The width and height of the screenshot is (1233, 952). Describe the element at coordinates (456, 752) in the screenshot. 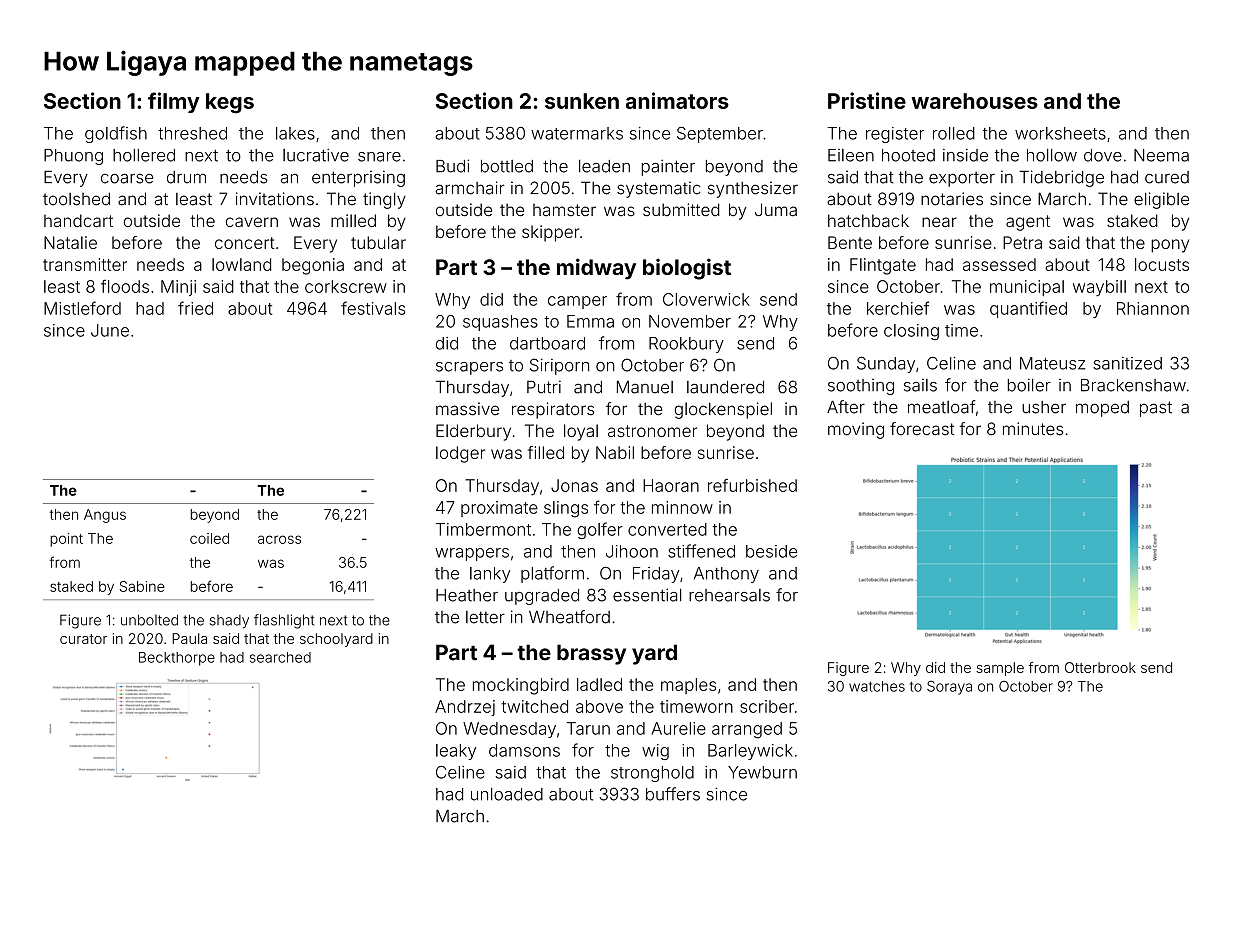

I see `leaky` at that location.
